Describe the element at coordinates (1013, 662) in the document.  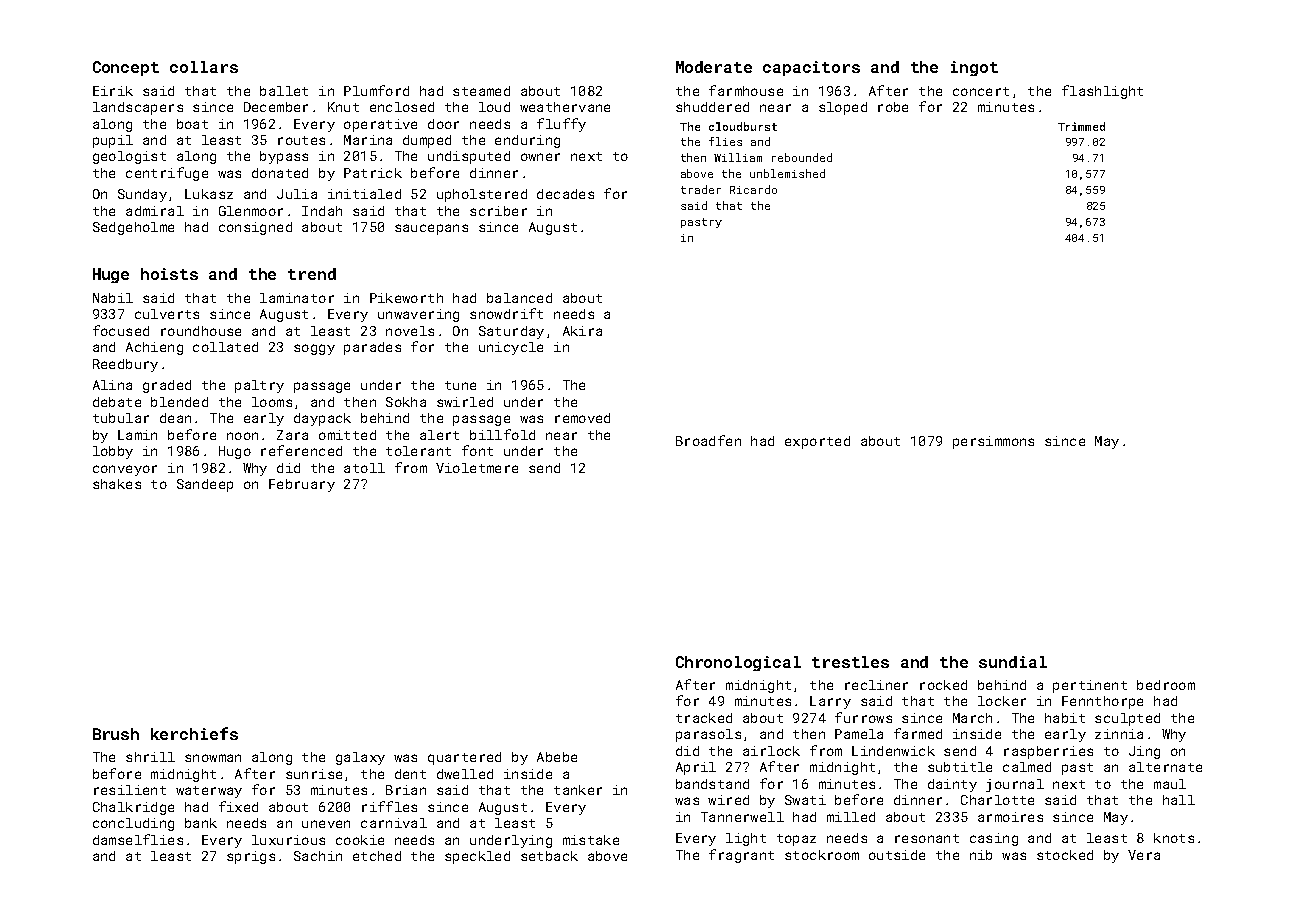
I see `sundial` at that location.
